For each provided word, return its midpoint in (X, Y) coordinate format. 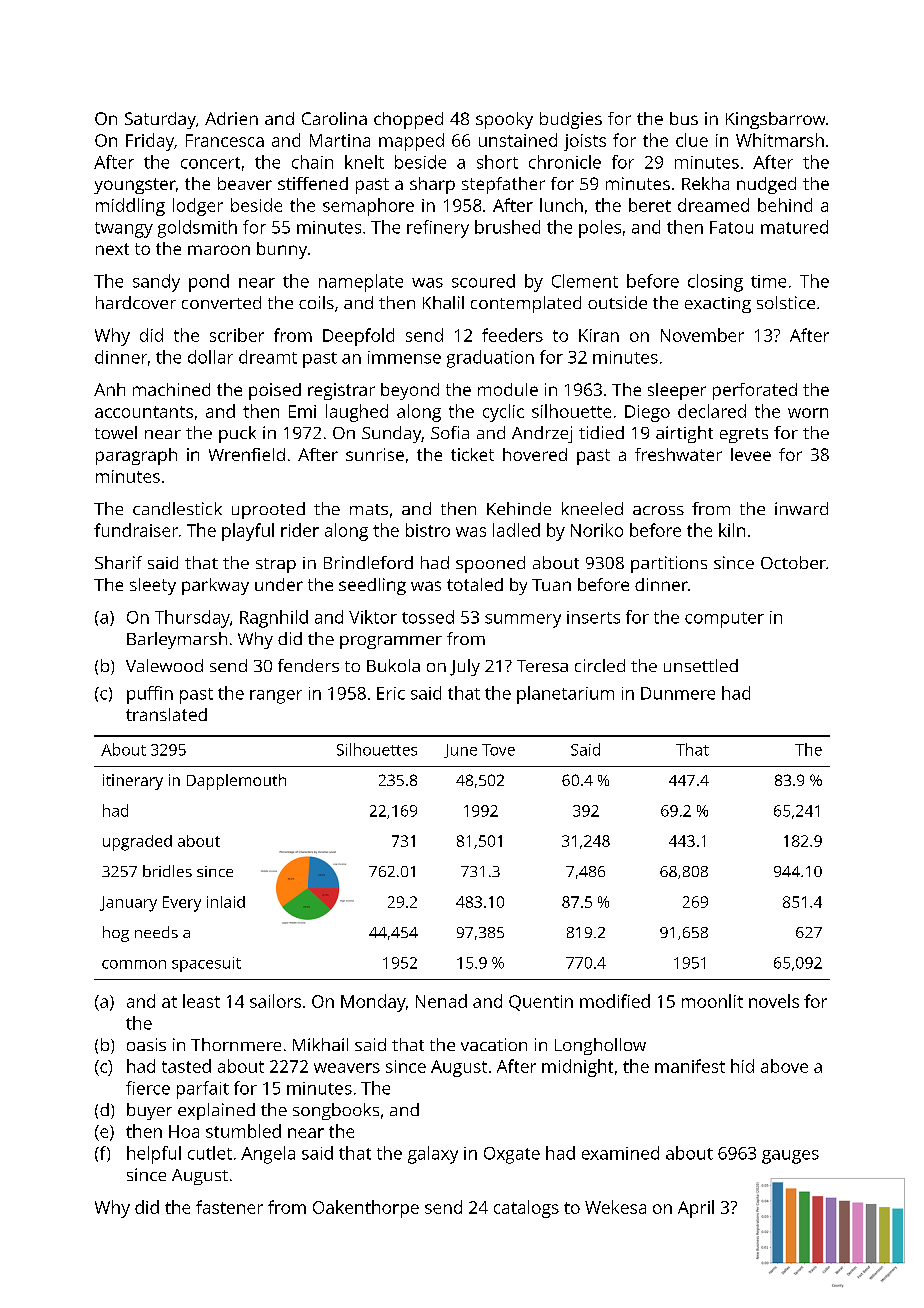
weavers (347, 1068)
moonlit (712, 1001)
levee (751, 454)
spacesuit (206, 964)
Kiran (599, 335)
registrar (341, 391)
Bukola (393, 665)
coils (316, 302)
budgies (571, 120)
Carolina (334, 118)
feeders (512, 335)
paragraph (136, 456)
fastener (229, 1207)
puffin (150, 695)
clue (692, 140)
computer (724, 620)
